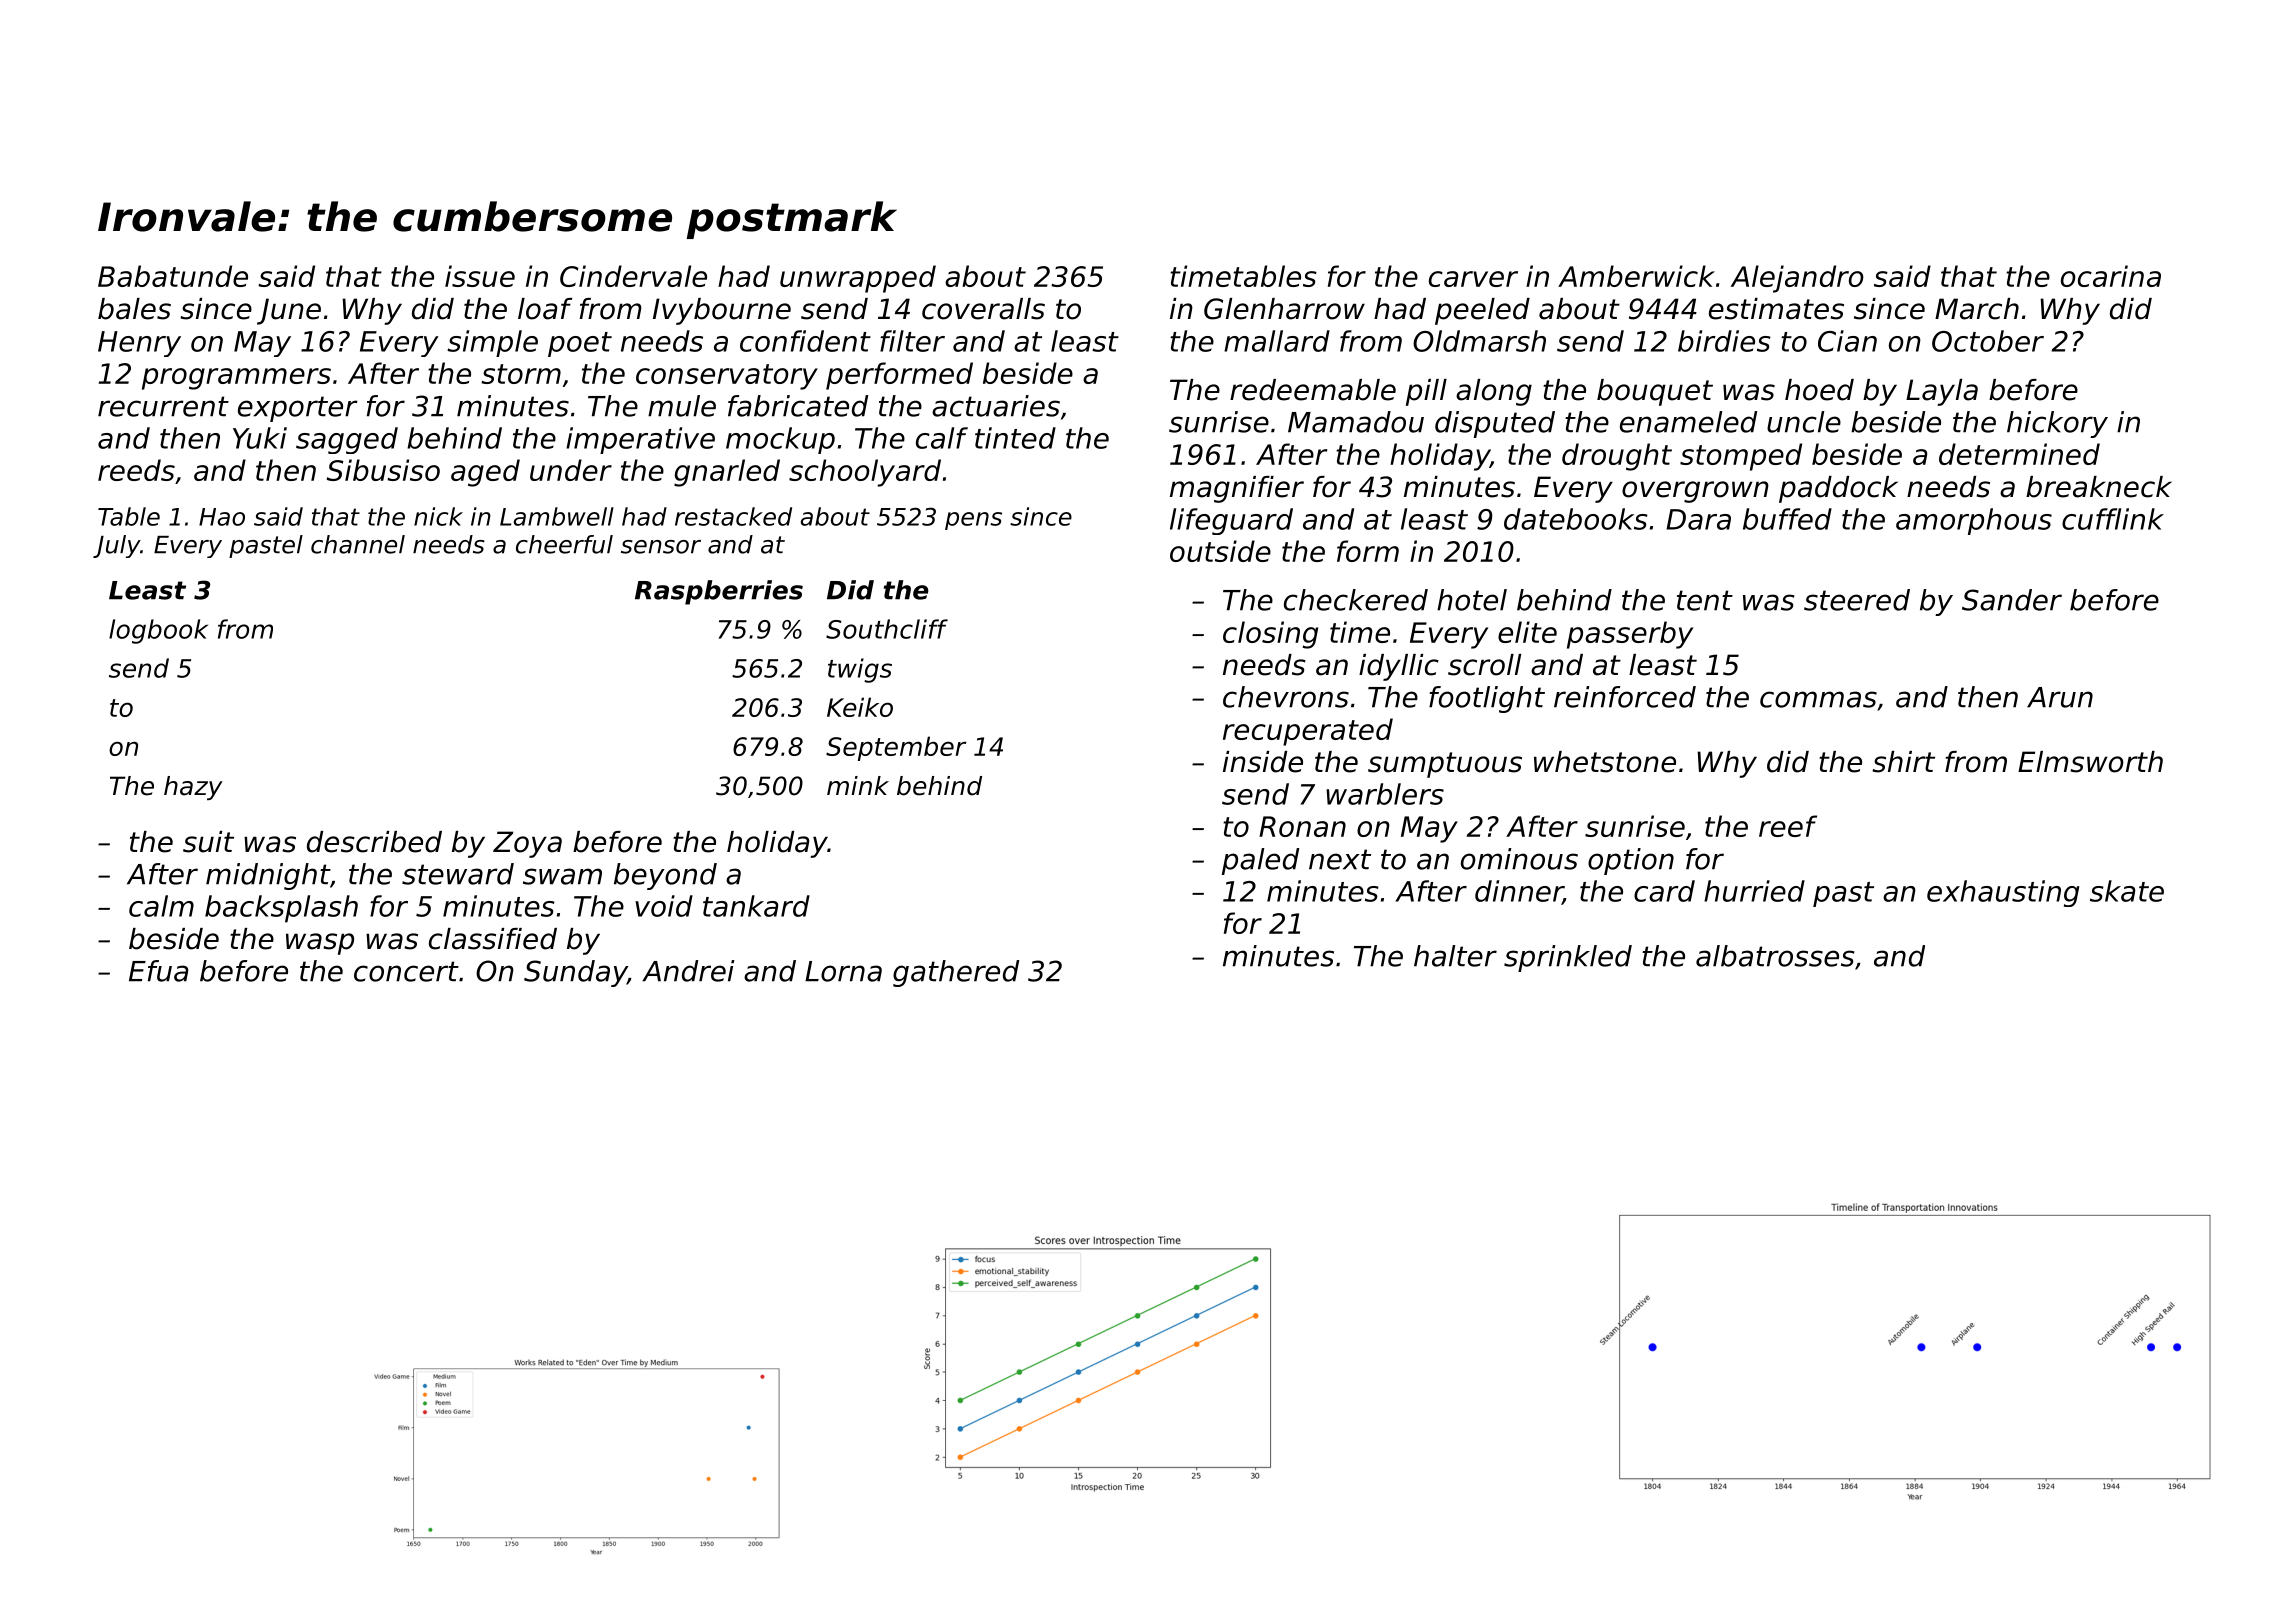 Image resolution: width=2292 pixels, height=1620 pixels. I want to click on Lambwell, so click(557, 516).
